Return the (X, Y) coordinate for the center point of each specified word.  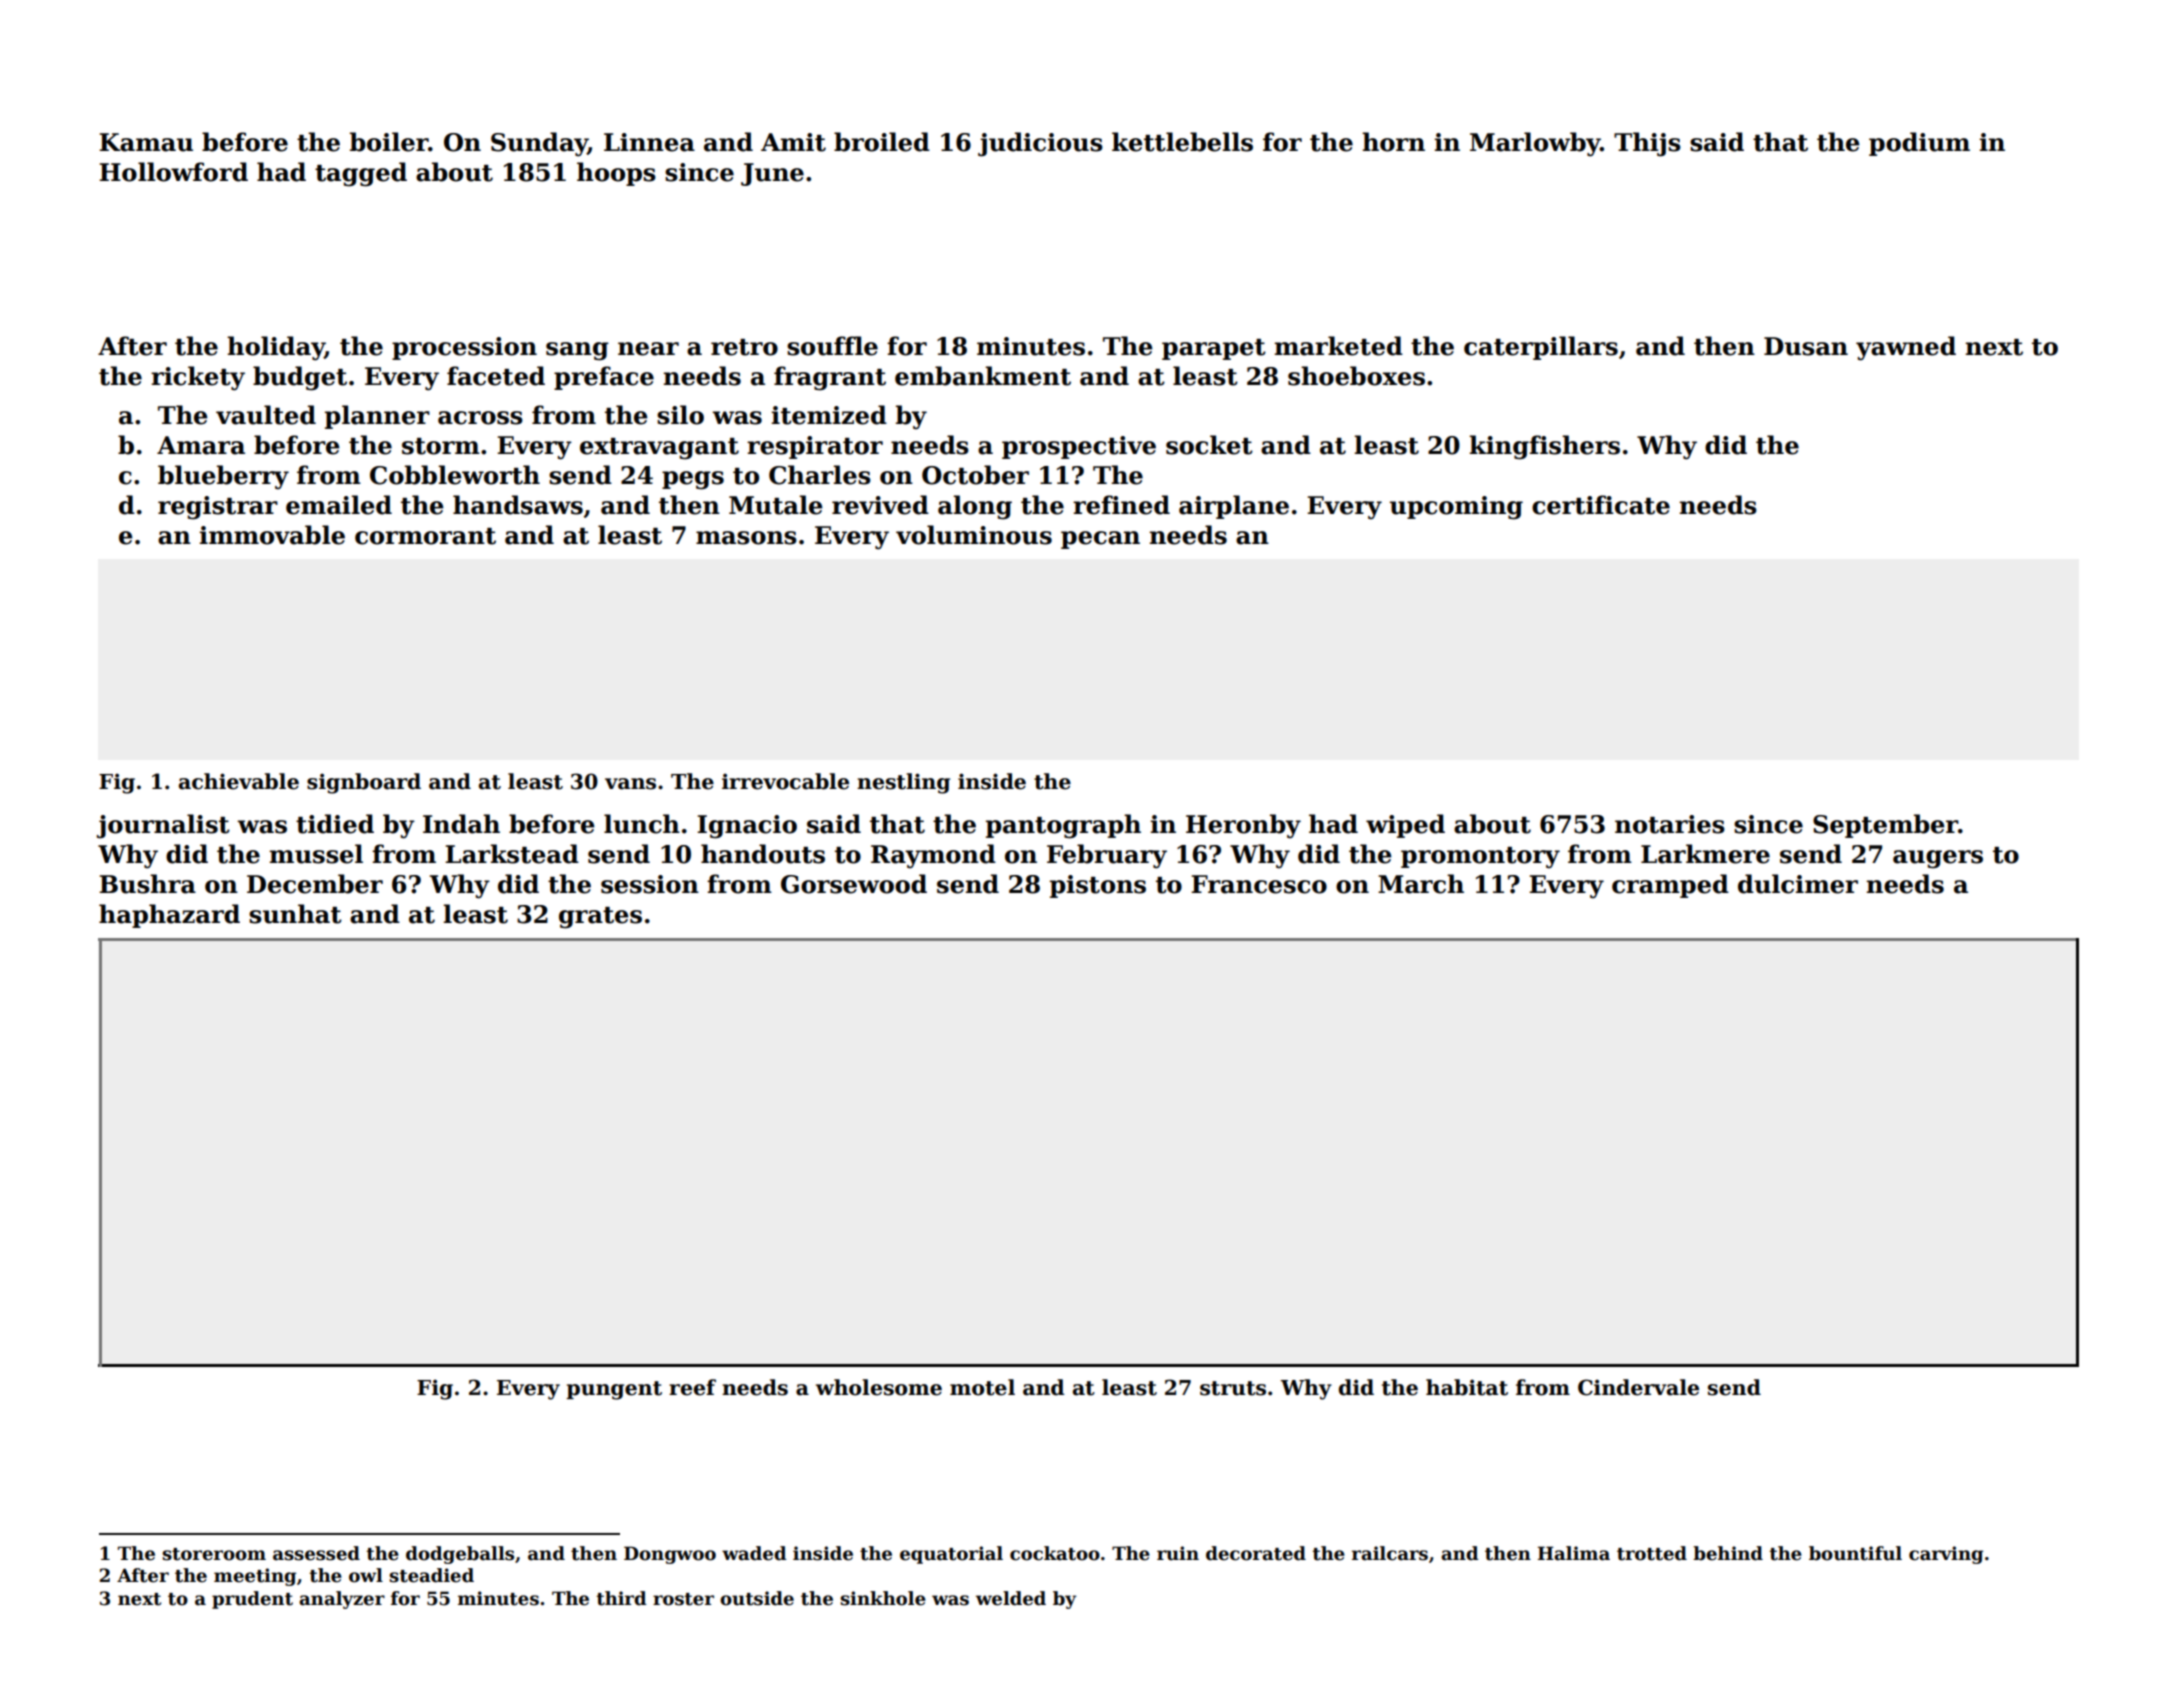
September (1885, 826)
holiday (276, 348)
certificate (1601, 505)
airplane (1234, 507)
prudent (252, 1600)
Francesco (1259, 884)
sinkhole (883, 1598)
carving (1946, 1555)
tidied (335, 824)
